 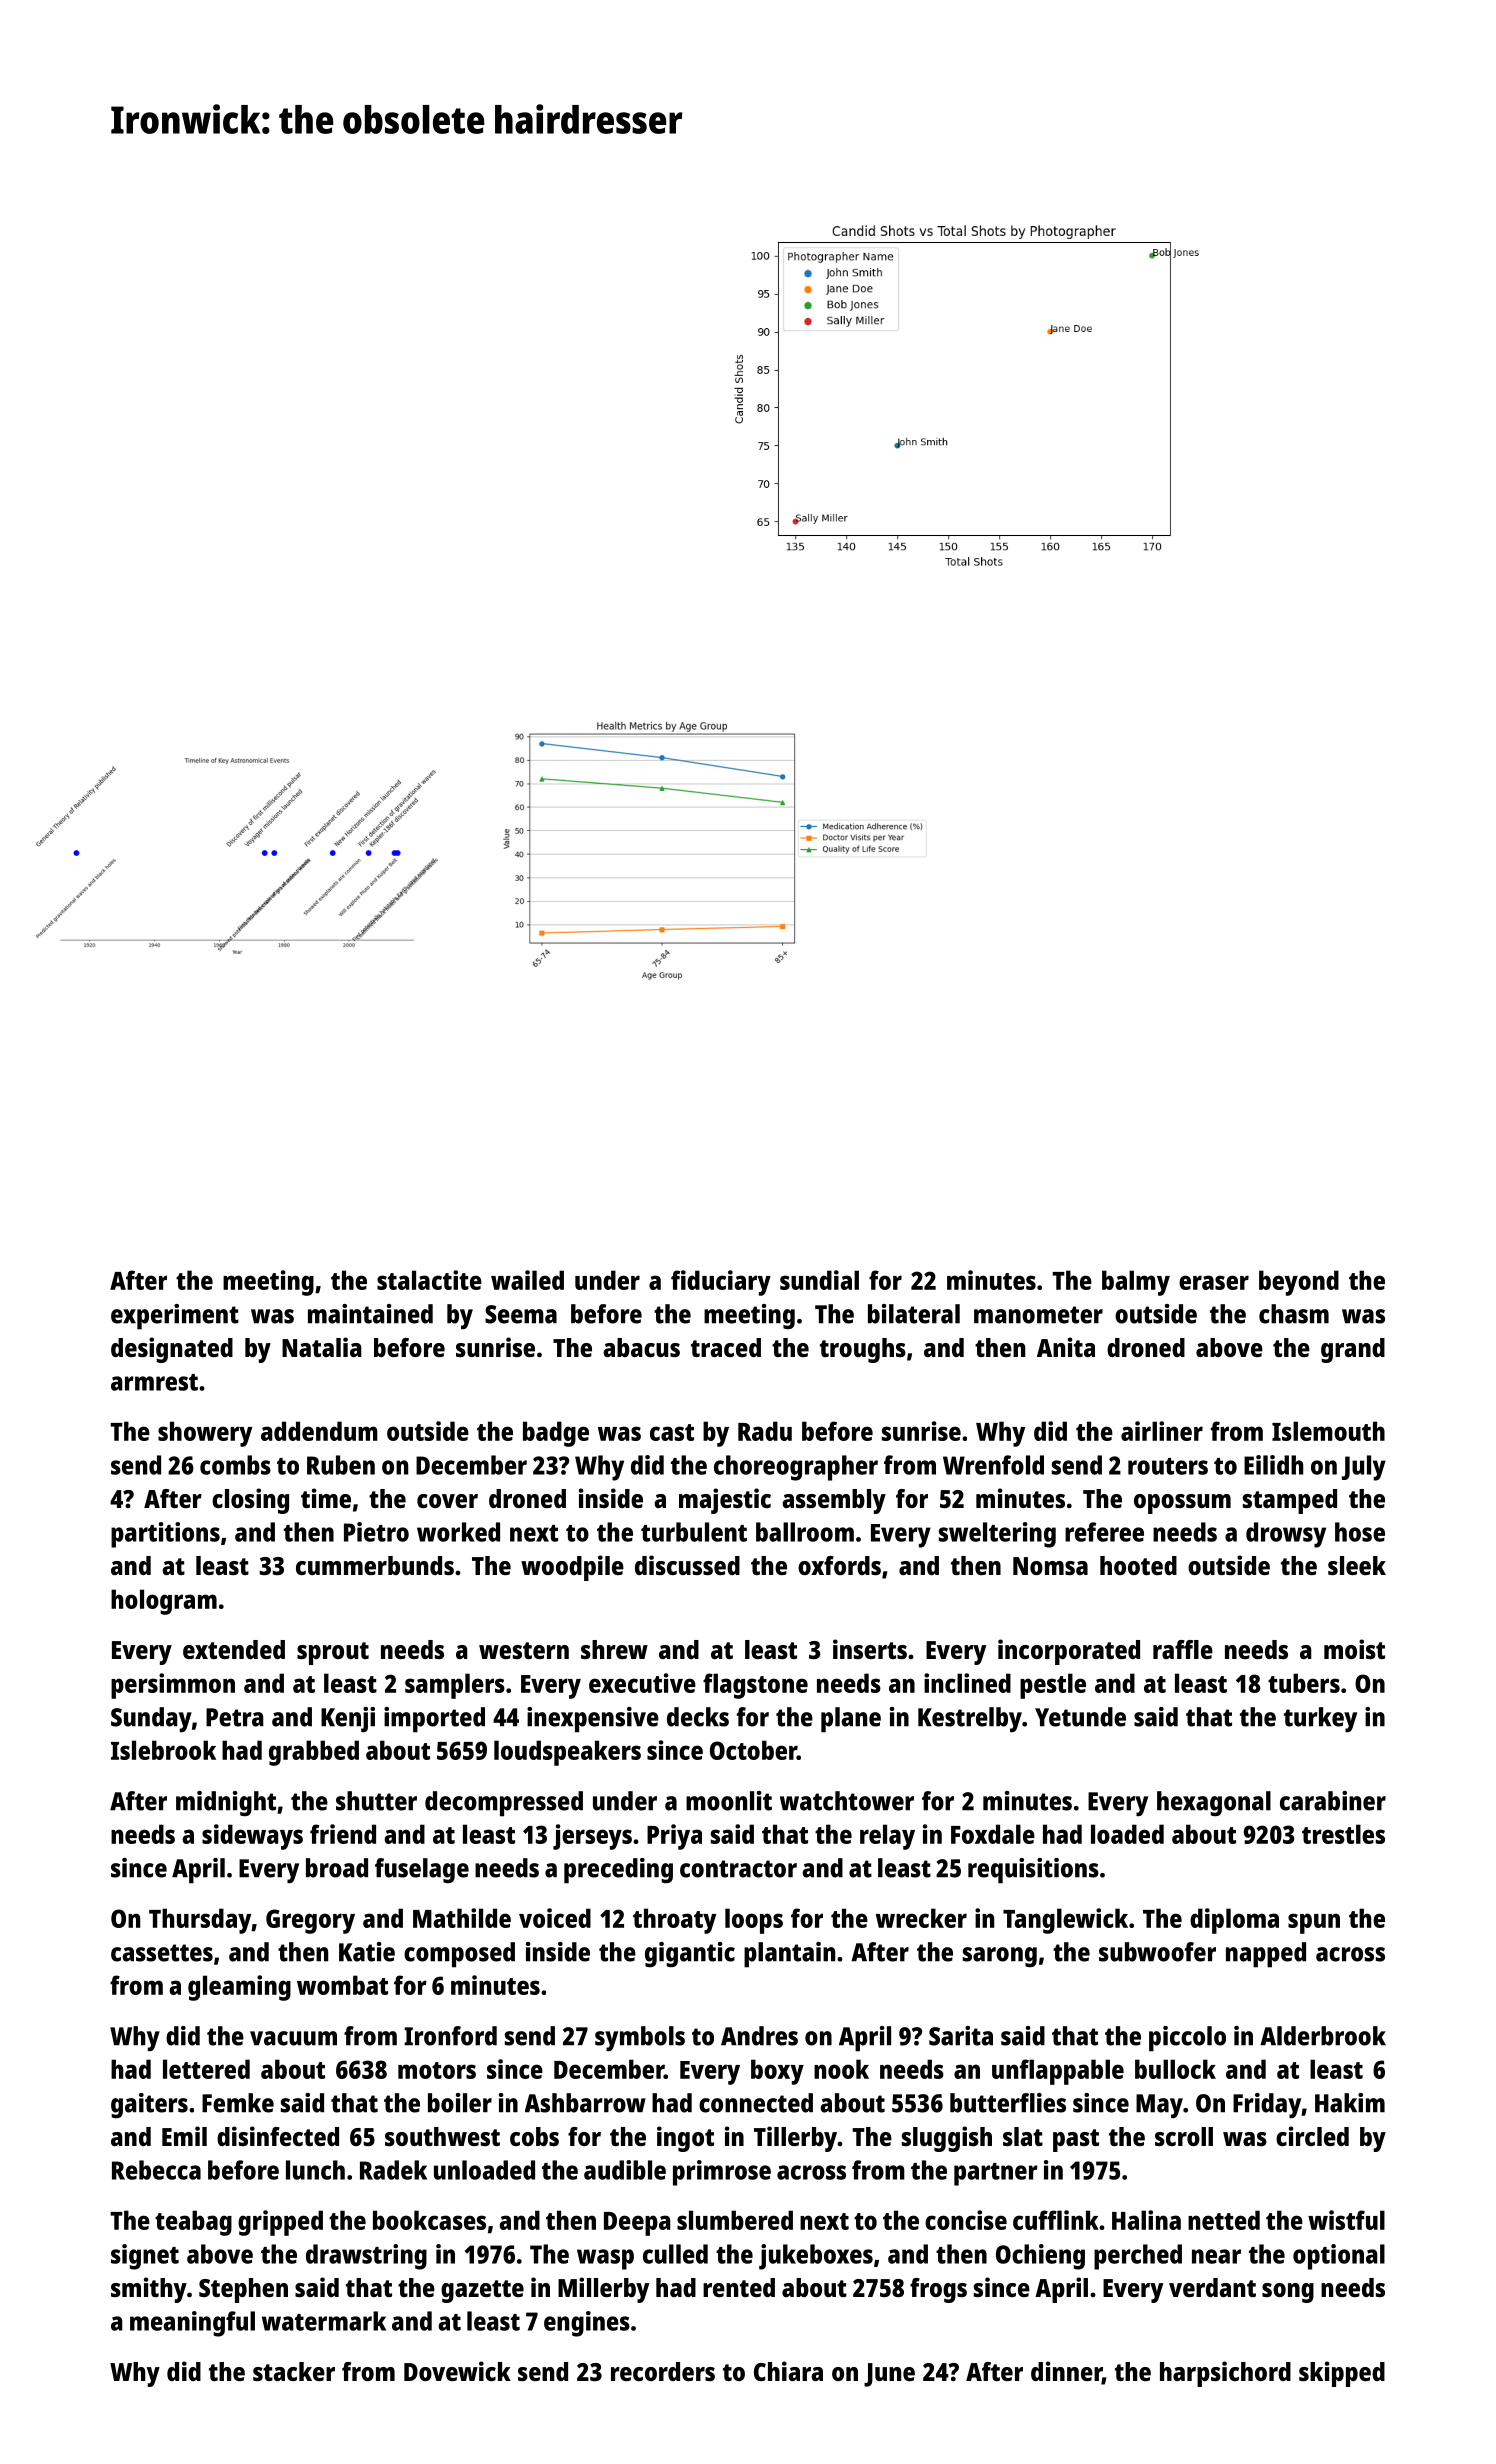 What do you see at coordinates (333, 1653) in the screenshot?
I see `sprout` at bounding box center [333, 1653].
